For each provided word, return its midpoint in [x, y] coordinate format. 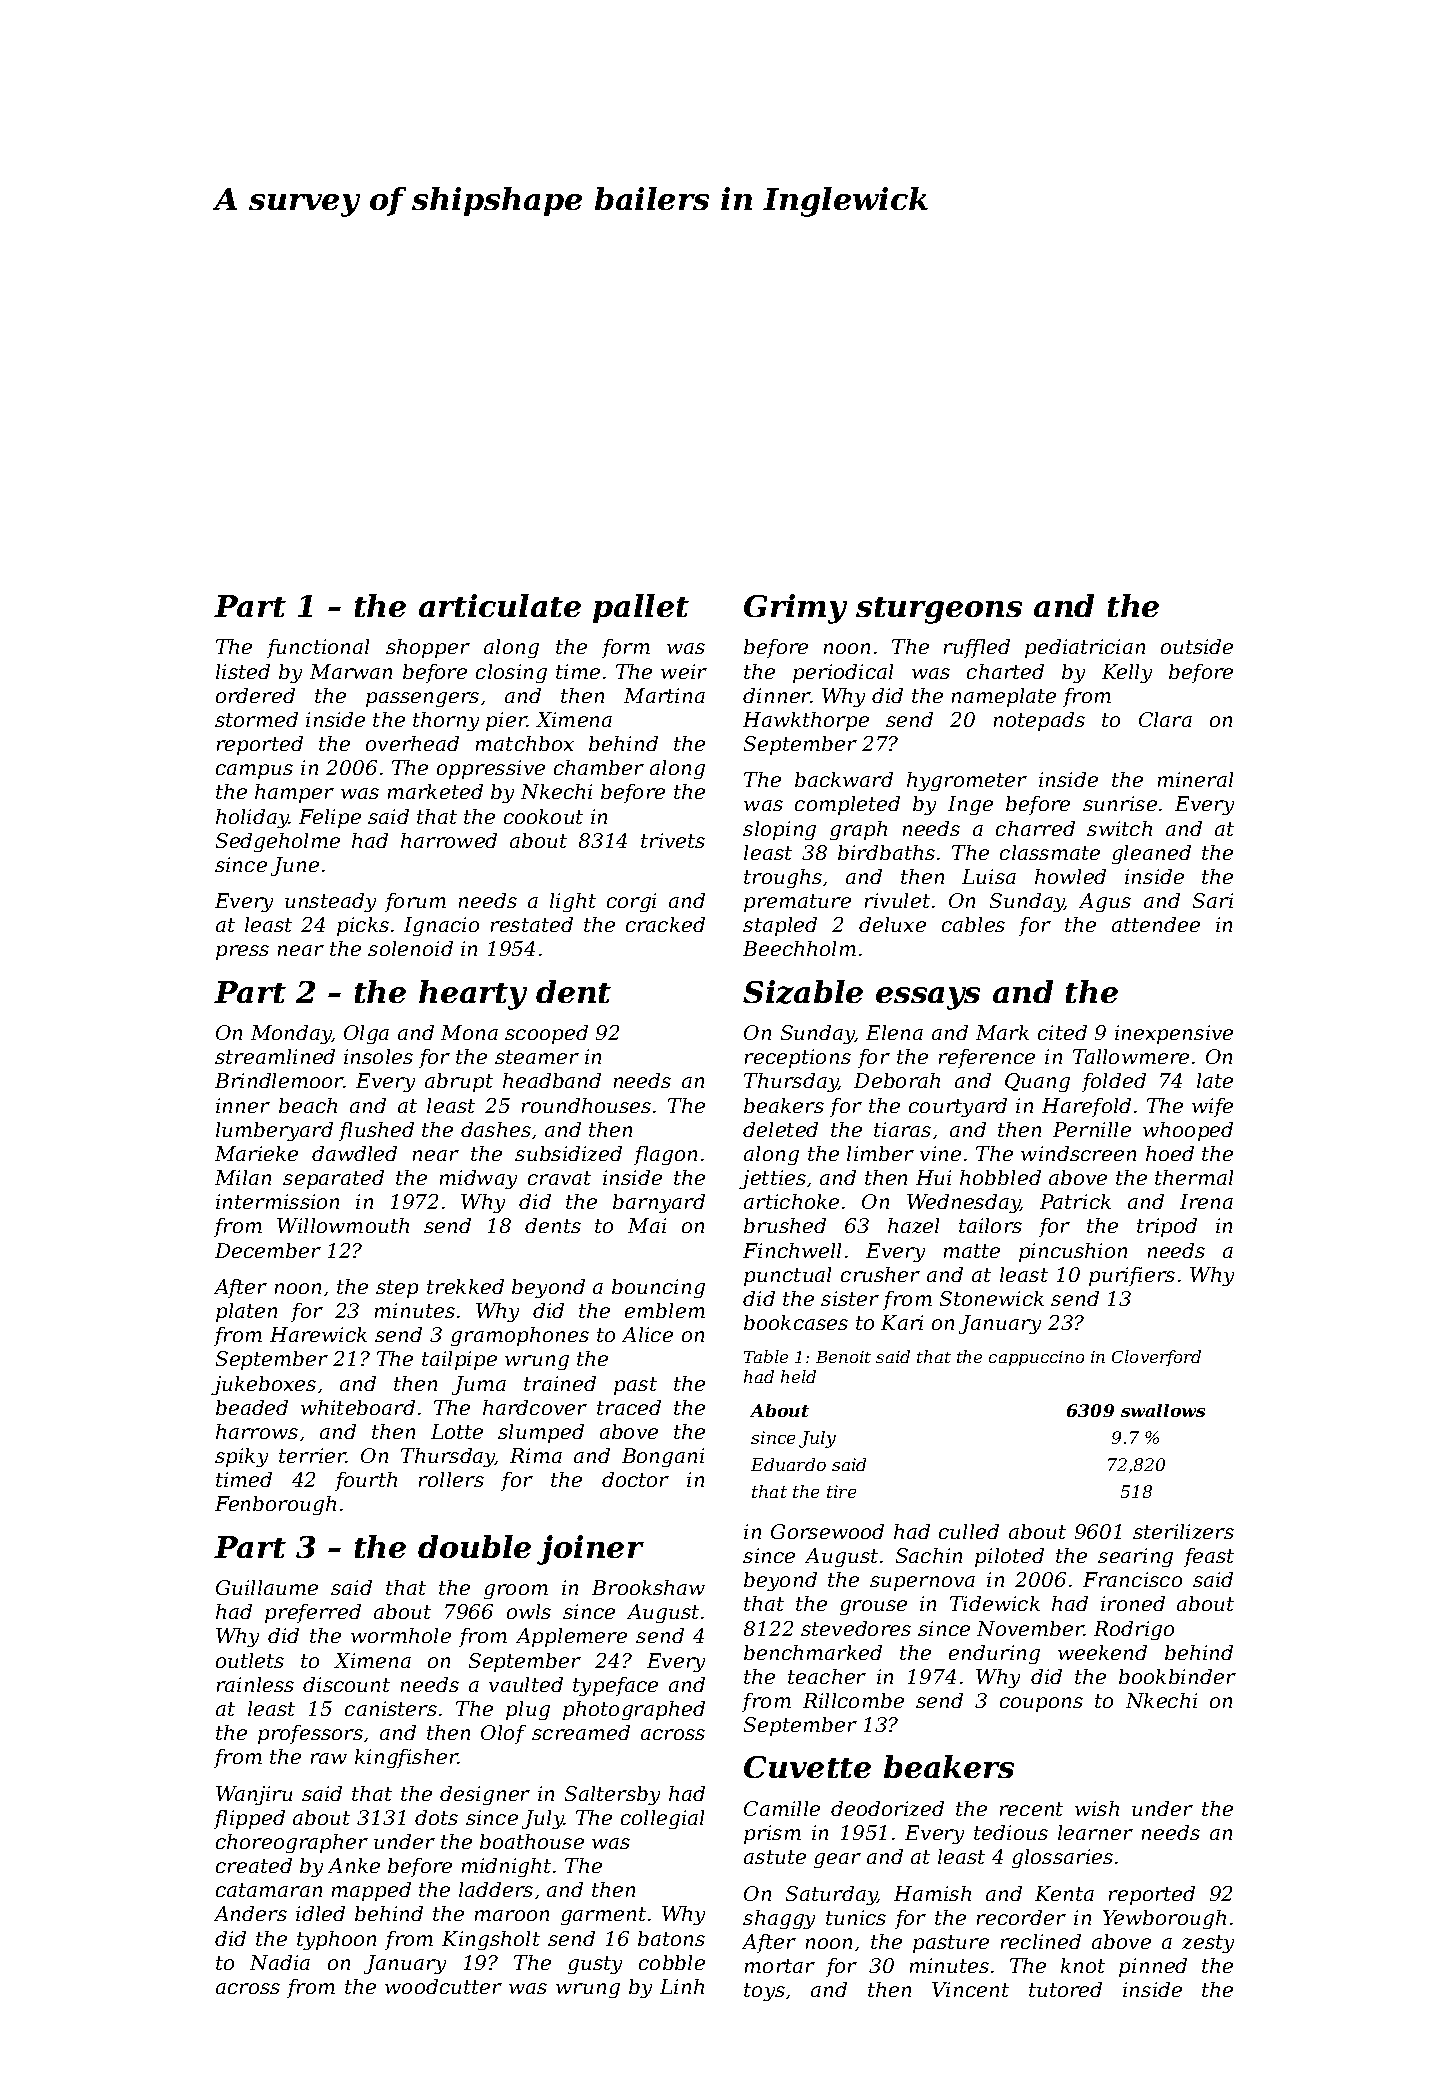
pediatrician [1085, 648]
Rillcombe [853, 1700]
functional [318, 648]
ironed [1133, 1603]
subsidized [568, 1153]
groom [516, 1591]
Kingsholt [491, 1940]
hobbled [1000, 1177]
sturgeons [939, 610]
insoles [378, 1056]
